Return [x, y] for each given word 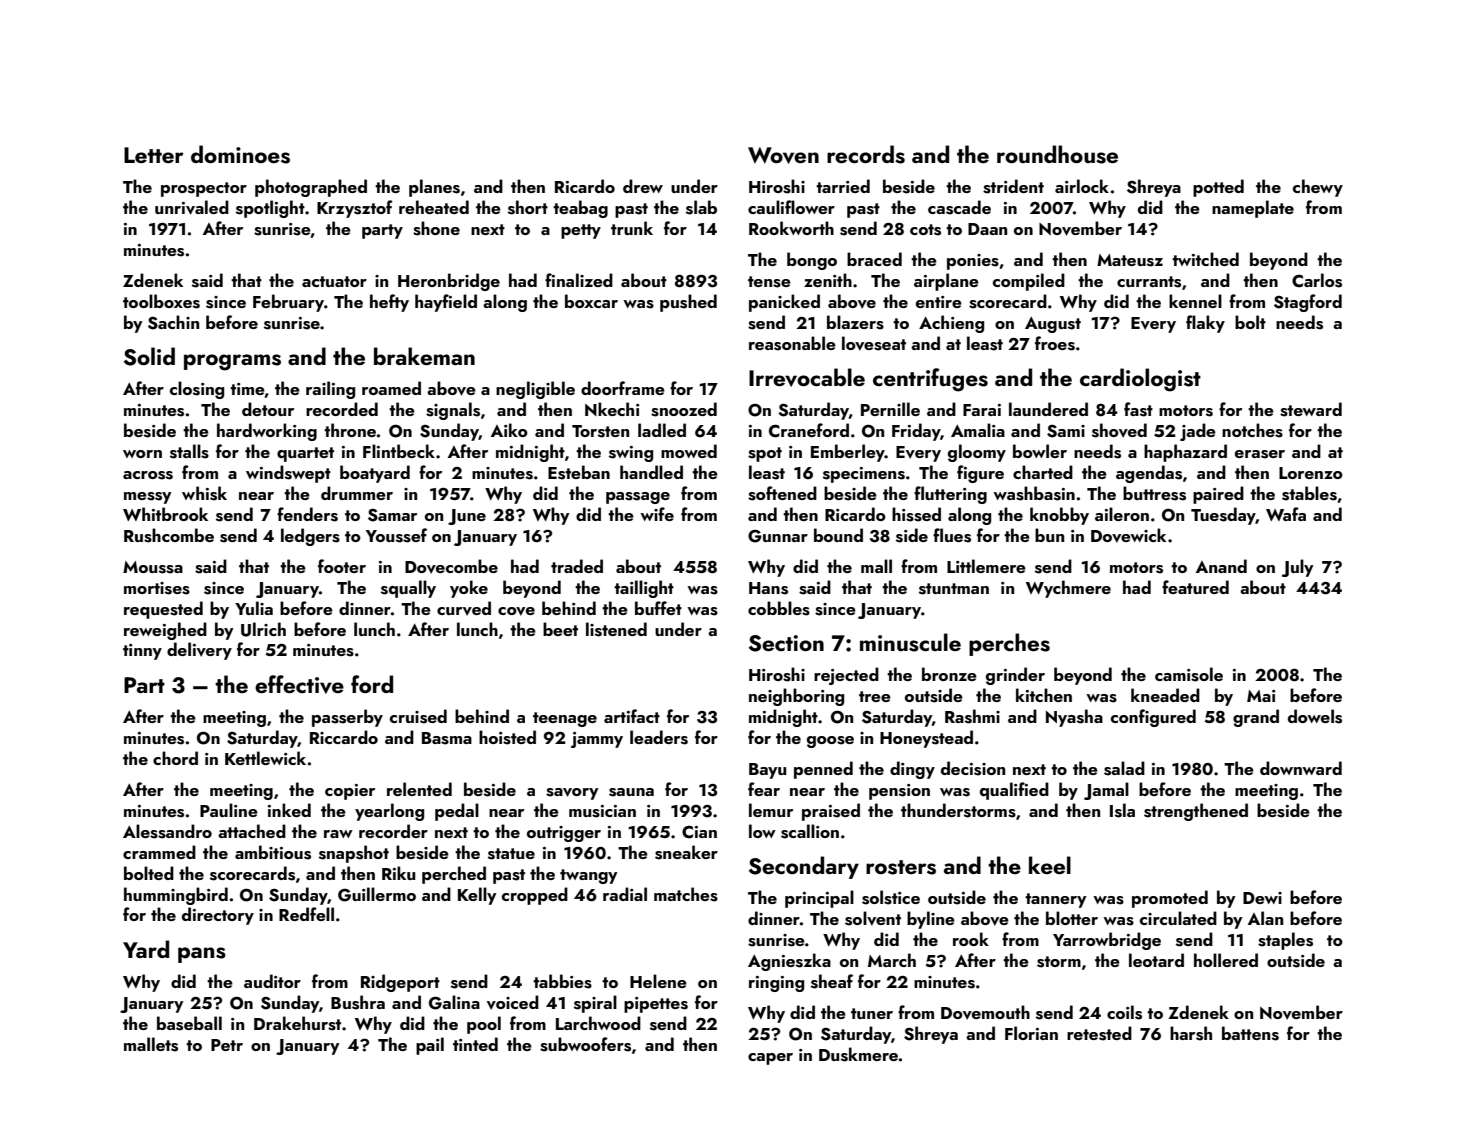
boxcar [591, 301]
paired [1218, 495]
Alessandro [167, 831]
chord [175, 758]
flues [952, 535]
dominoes [240, 154]
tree [875, 696]
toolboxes [161, 301]
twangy [589, 876]
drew [643, 186]
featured [1195, 587]
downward [1301, 768]
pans [202, 955]
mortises [157, 588]
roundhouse [1057, 154]
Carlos [1317, 280]
